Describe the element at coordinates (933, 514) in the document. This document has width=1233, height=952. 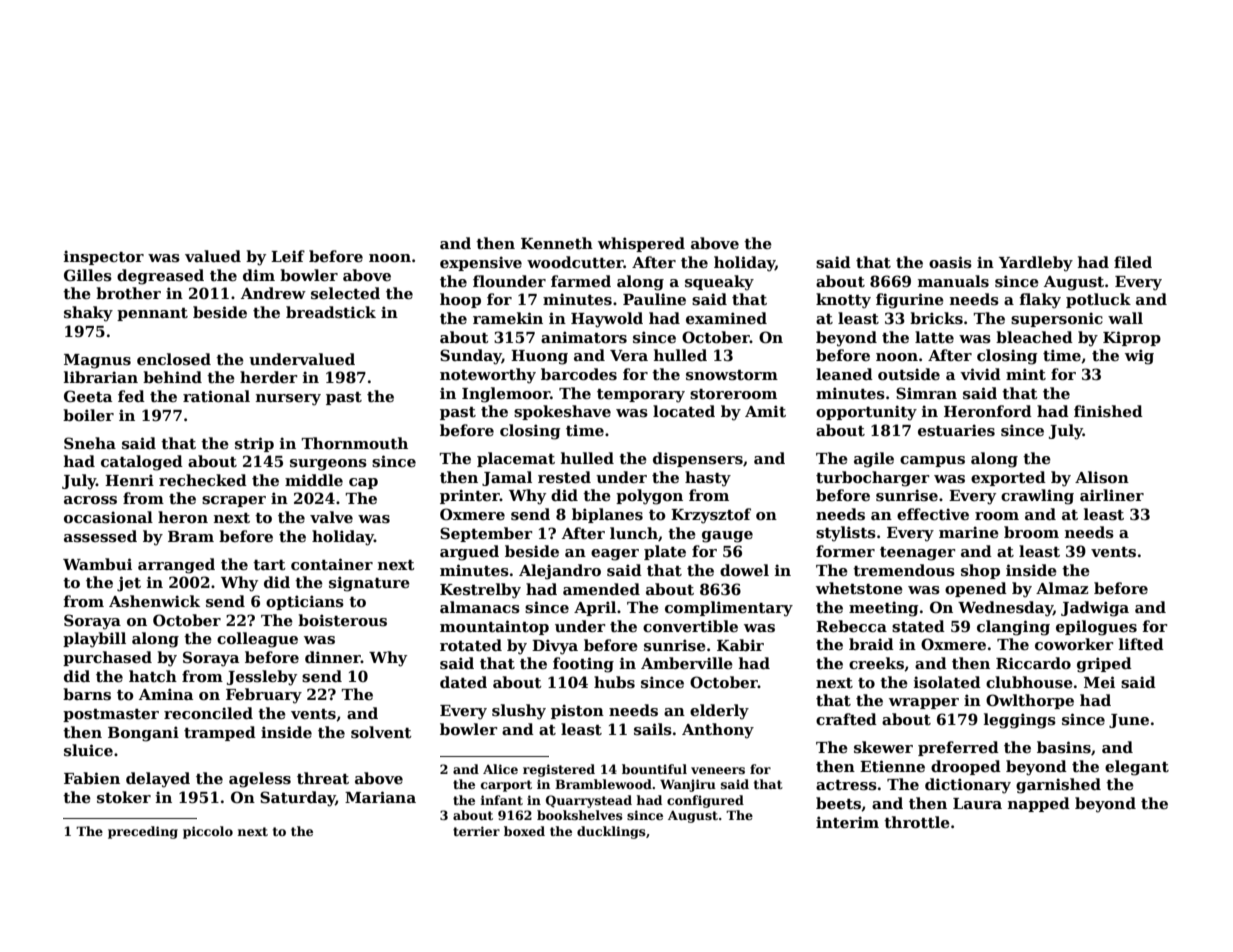
I see `effective` at that location.
